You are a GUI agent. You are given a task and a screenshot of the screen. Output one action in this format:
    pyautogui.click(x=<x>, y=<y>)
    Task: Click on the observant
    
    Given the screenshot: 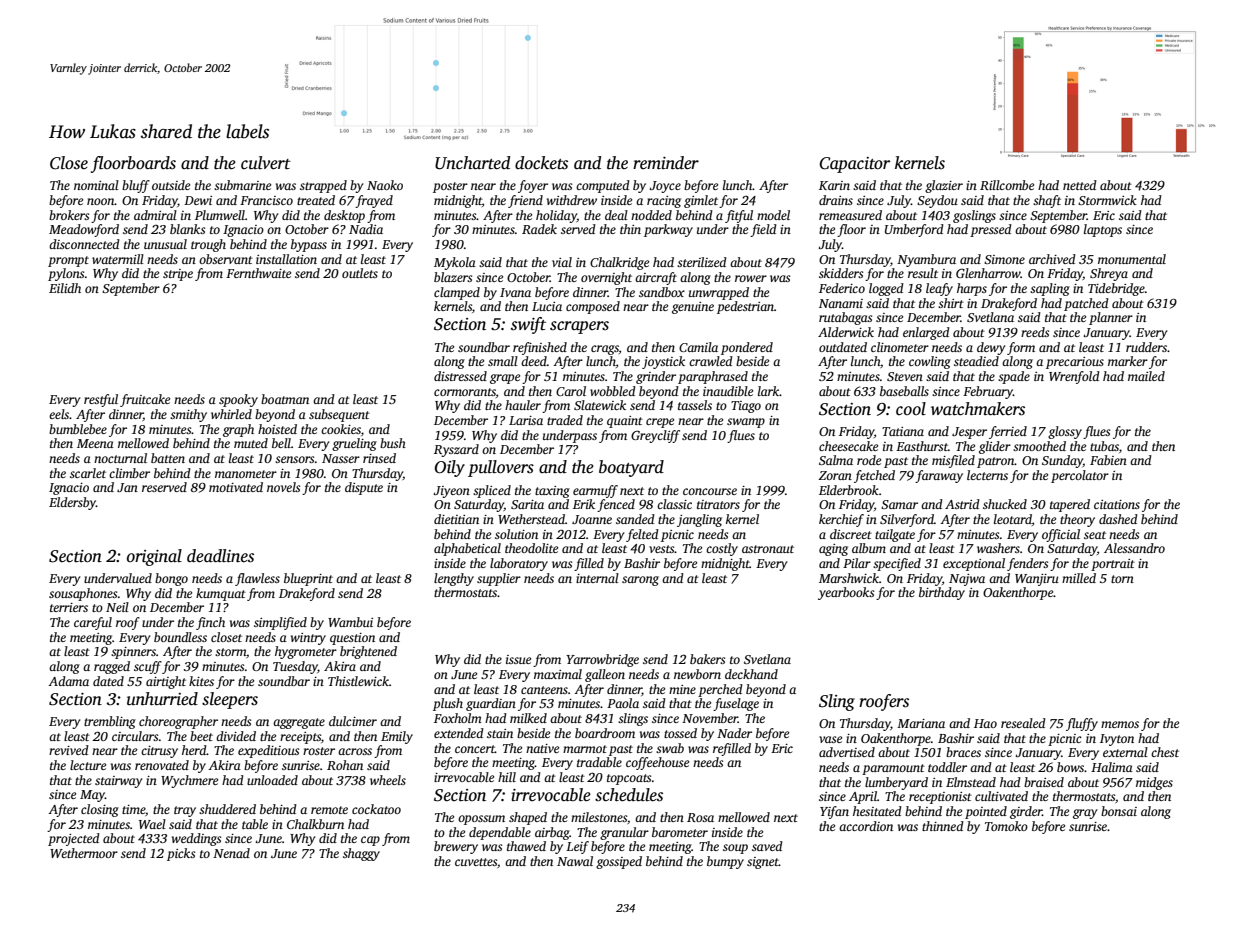 What is the action you would take?
    pyautogui.click(x=226, y=259)
